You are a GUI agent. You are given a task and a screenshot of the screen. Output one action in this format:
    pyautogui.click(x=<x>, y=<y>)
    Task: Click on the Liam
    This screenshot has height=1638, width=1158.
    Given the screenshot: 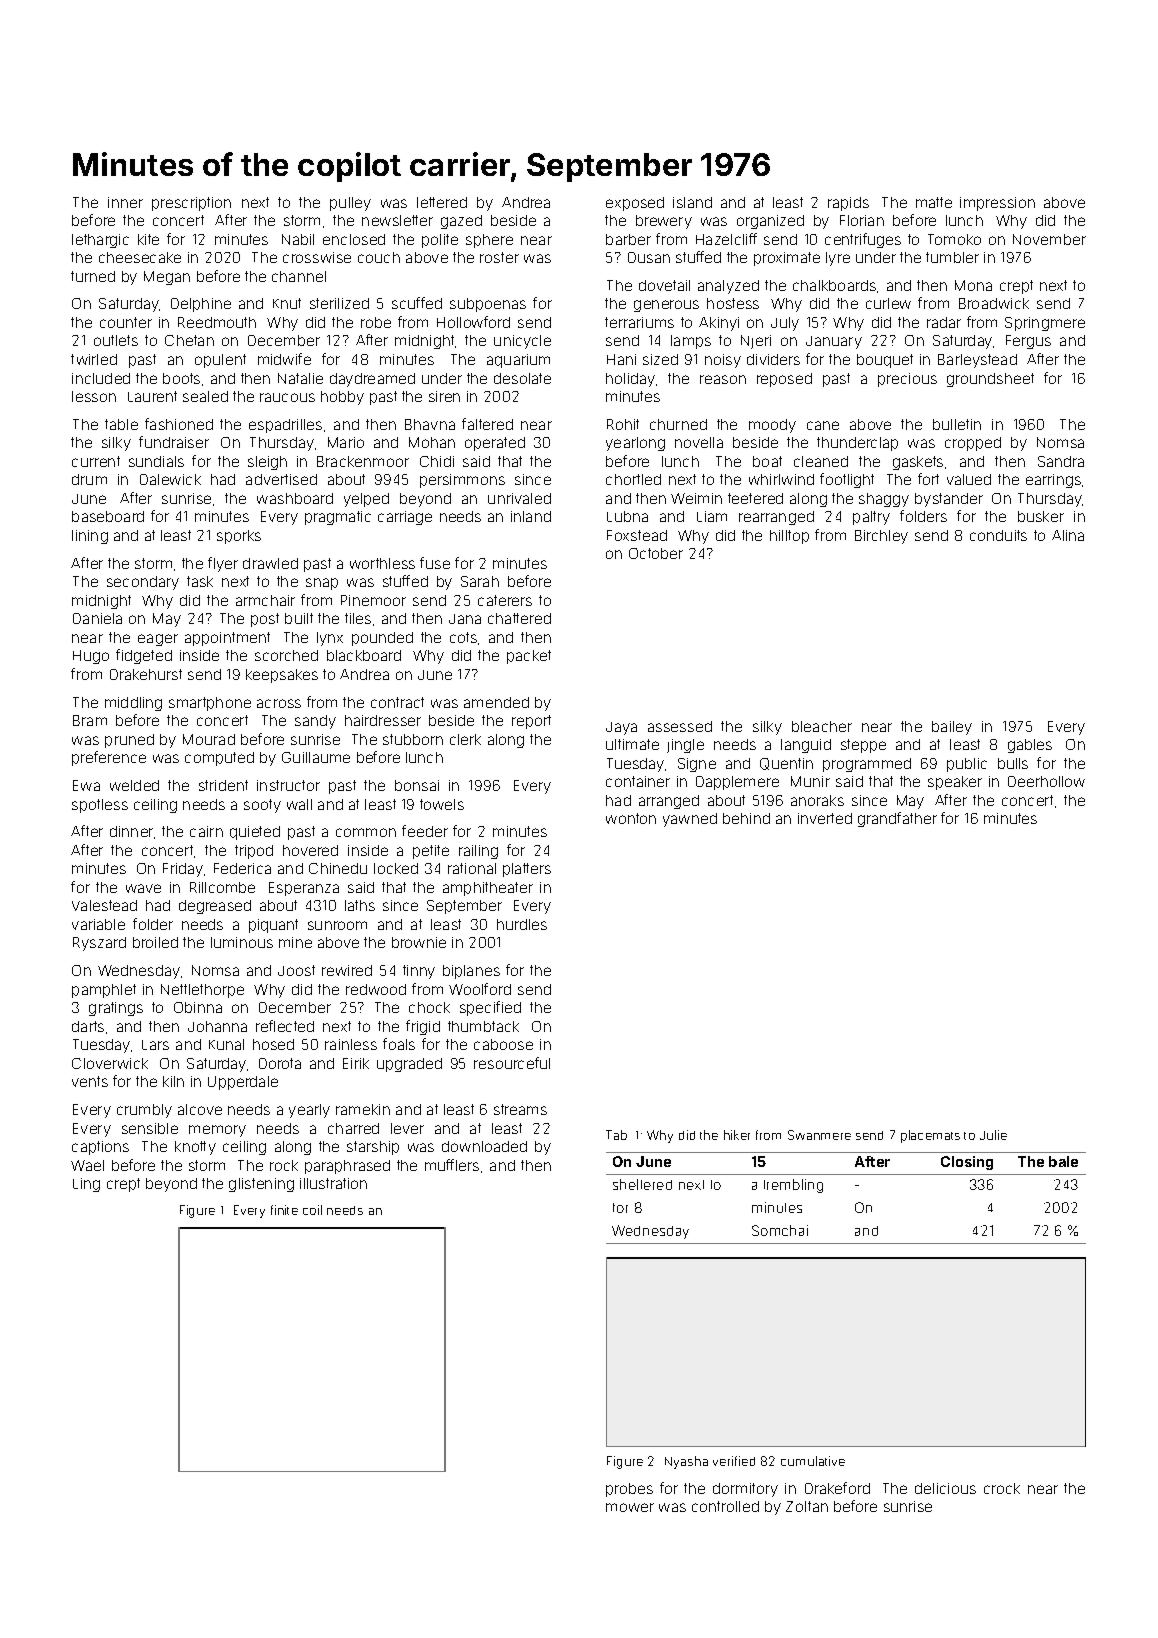 What is the action you would take?
    pyautogui.click(x=712, y=516)
